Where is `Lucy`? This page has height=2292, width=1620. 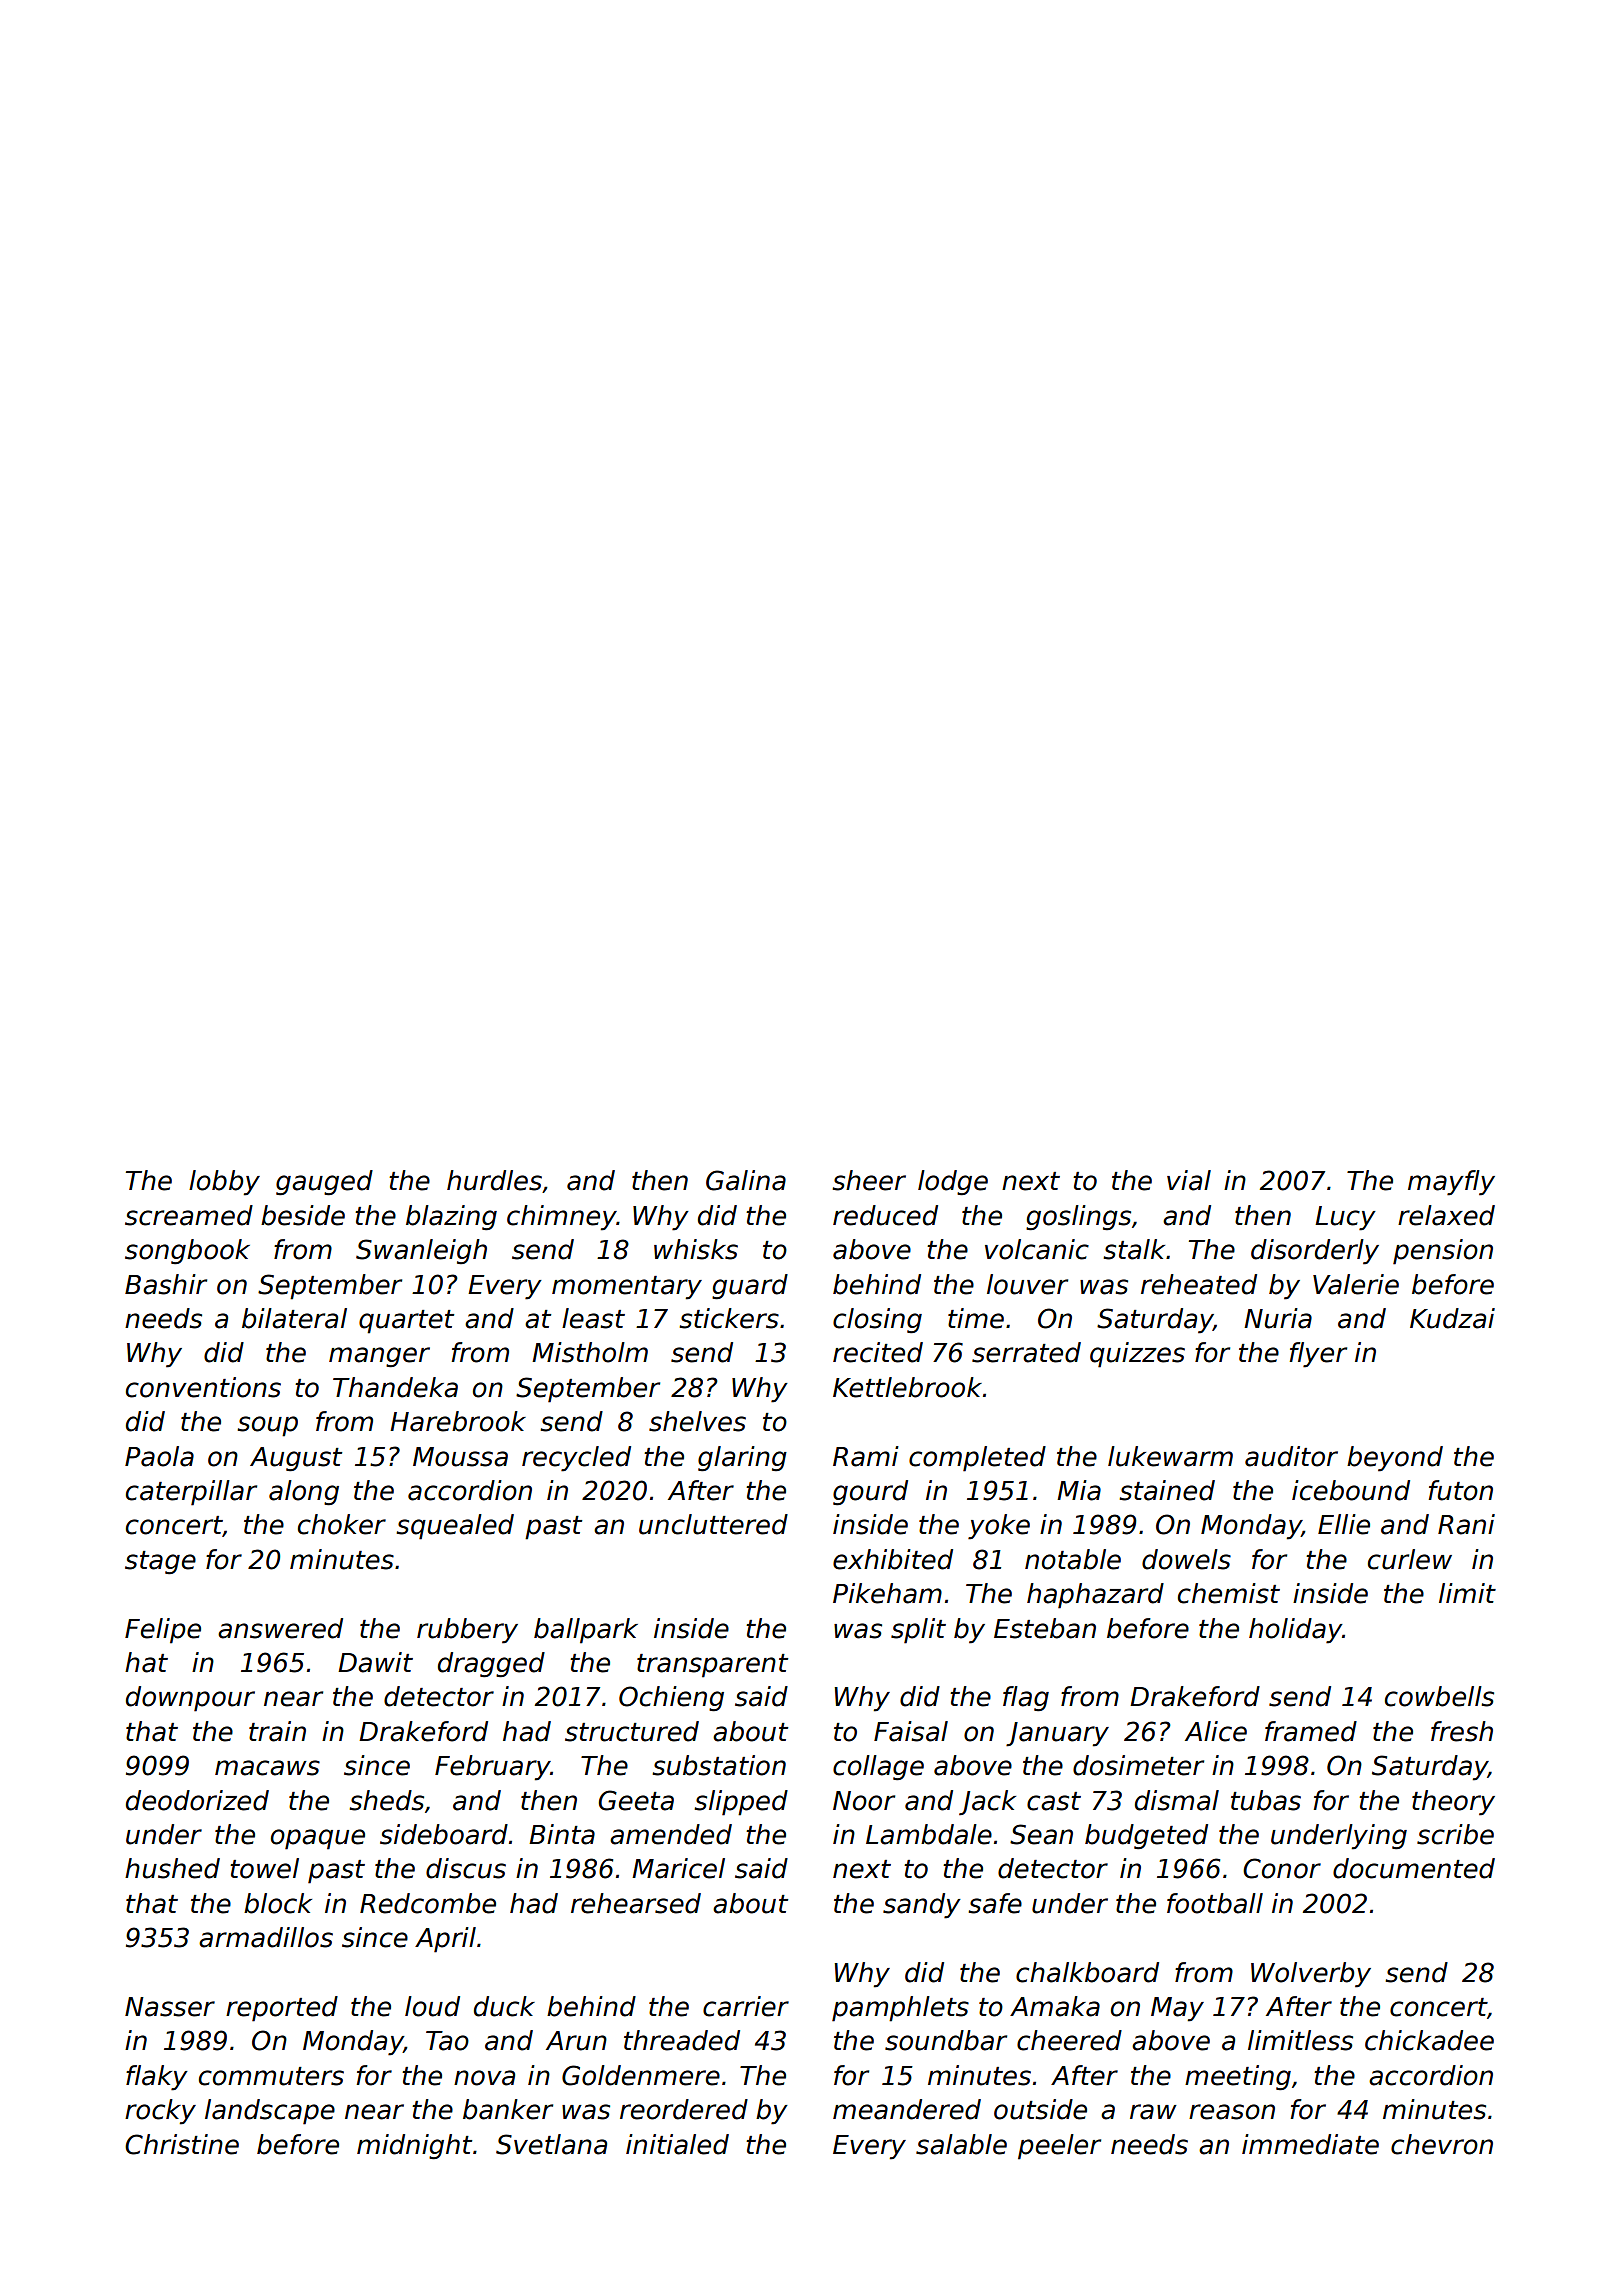 Lucy is located at coordinates (1345, 1218).
